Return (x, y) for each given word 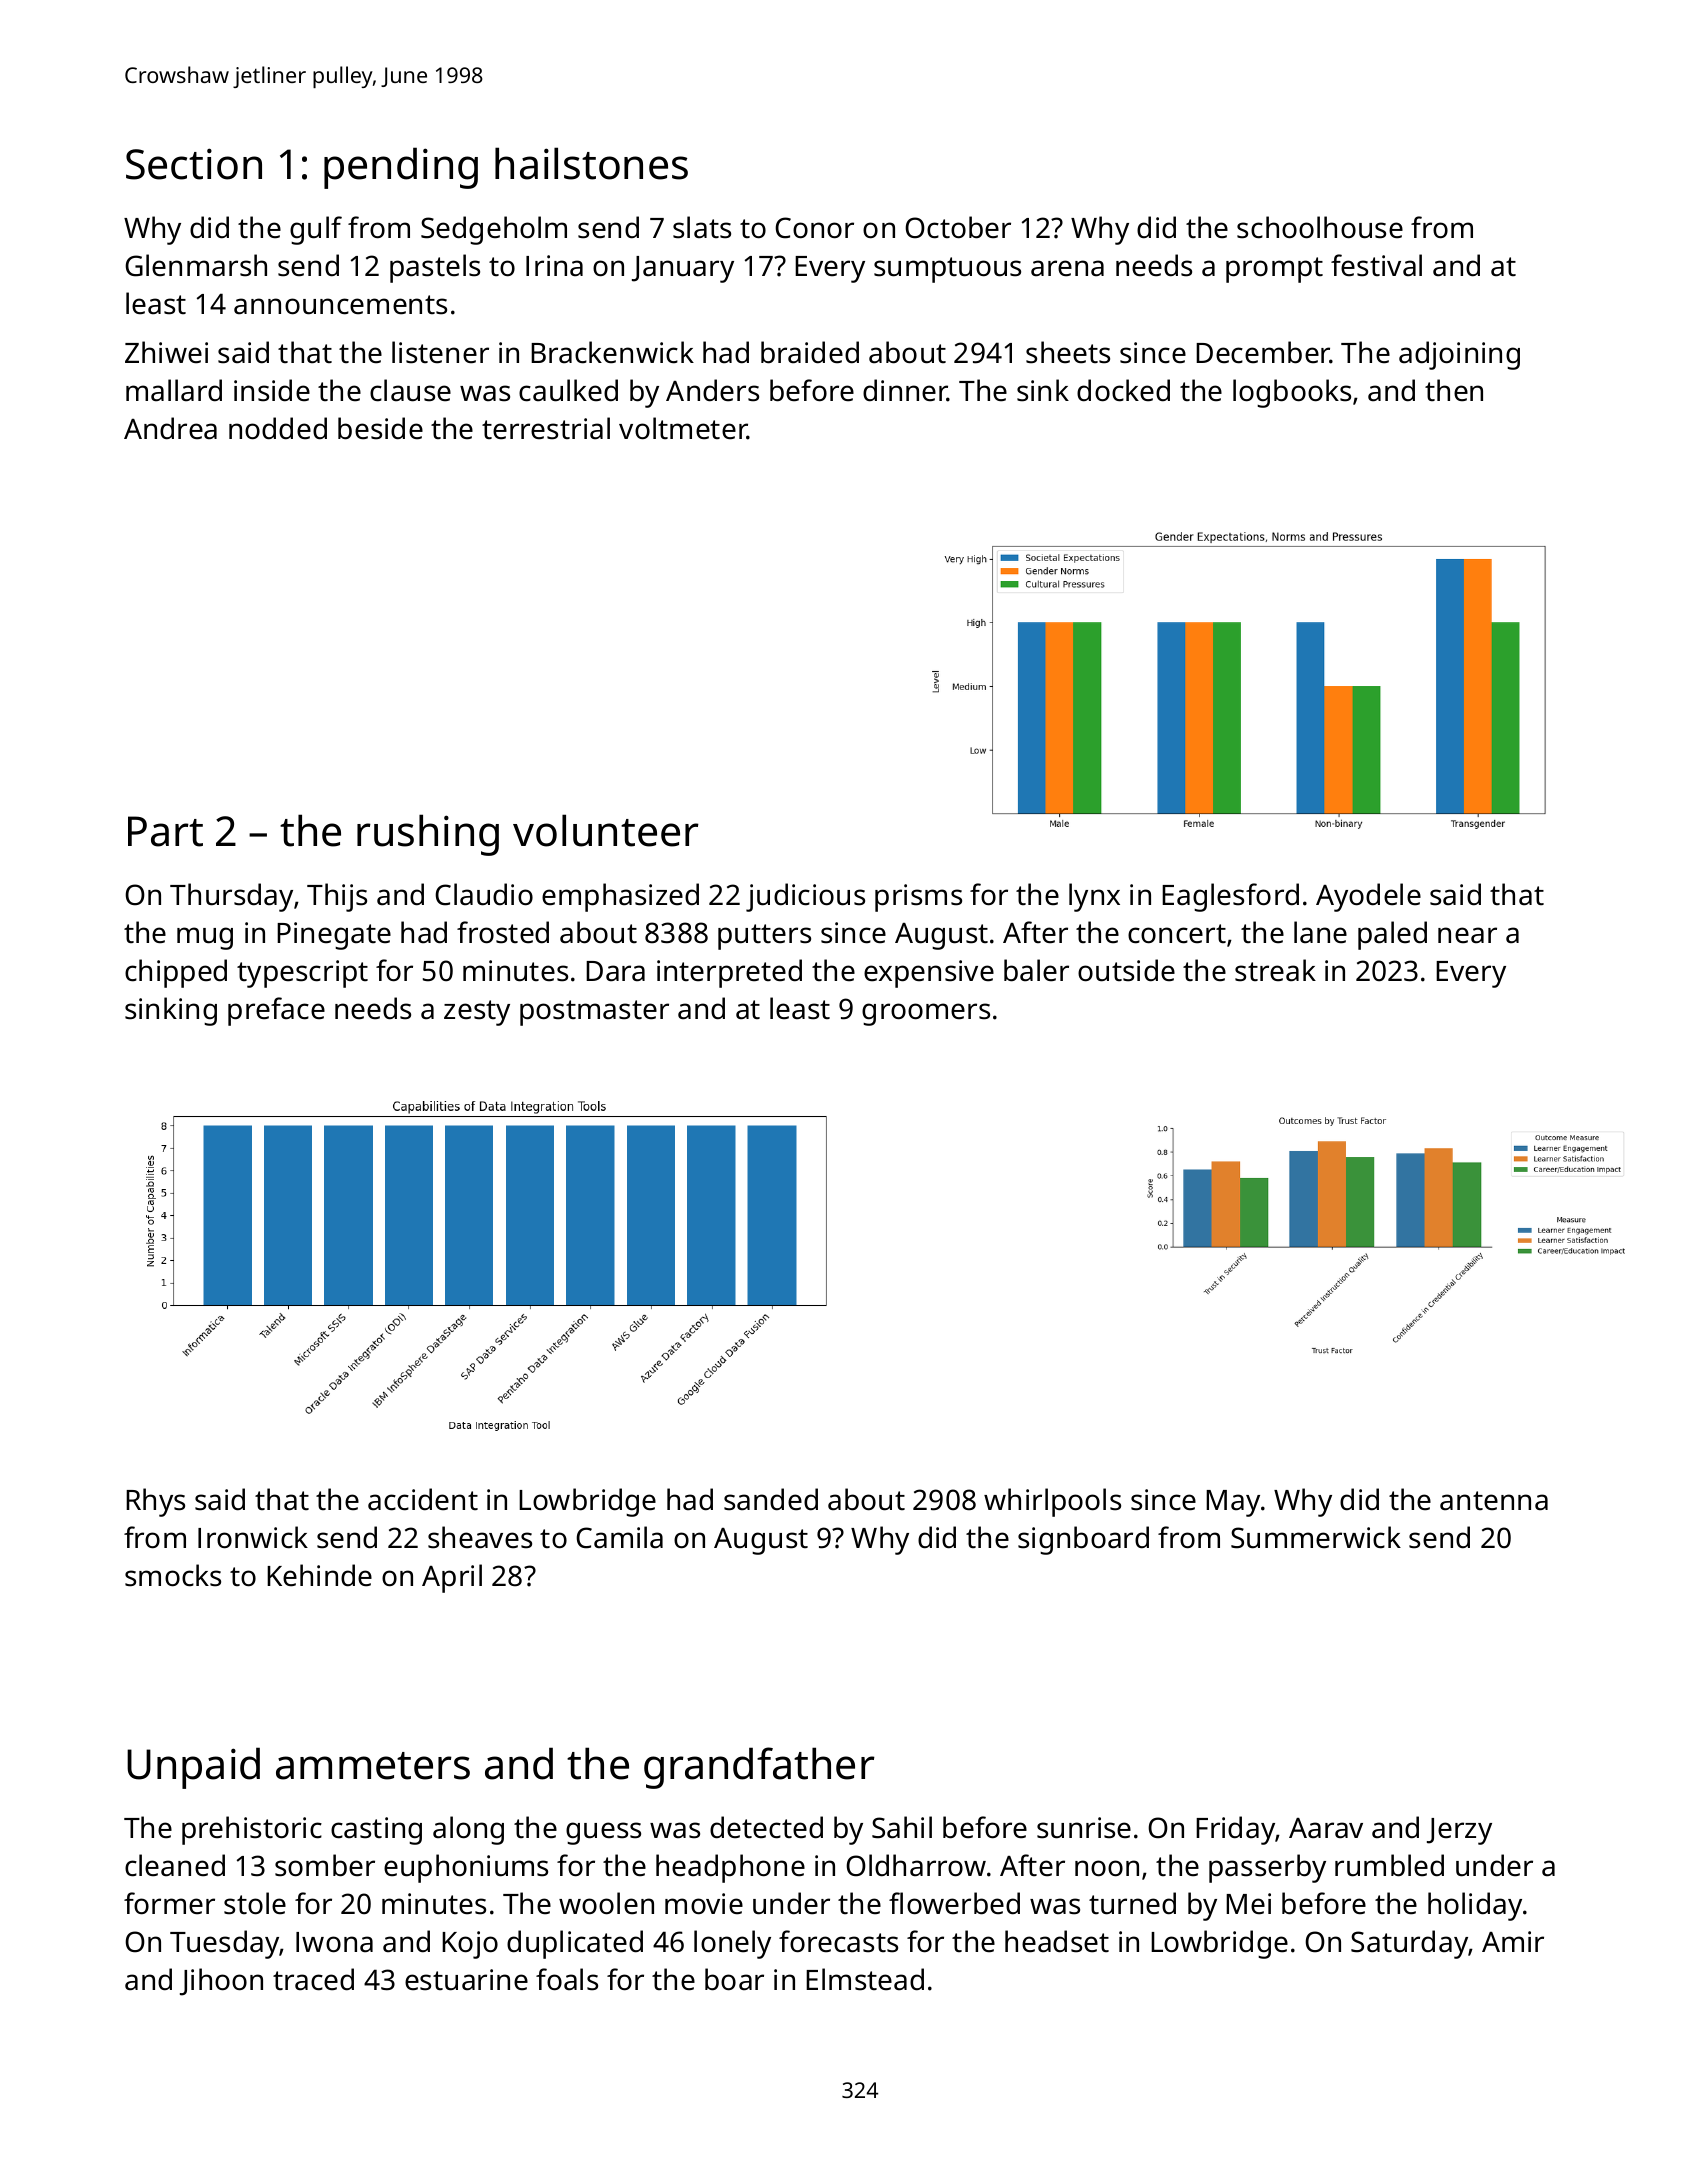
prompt (1274, 270)
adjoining (1459, 355)
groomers (926, 1014)
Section (194, 164)
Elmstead (865, 1979)
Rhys (155, 1502)
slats (702, 227)
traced (313, 1979)
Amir (1513, 1941)
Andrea (170, 428)
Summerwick (1316, 1537)
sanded (771, 1499)
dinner (905, 390)
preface (276, 1011)
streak (1275, 970)
